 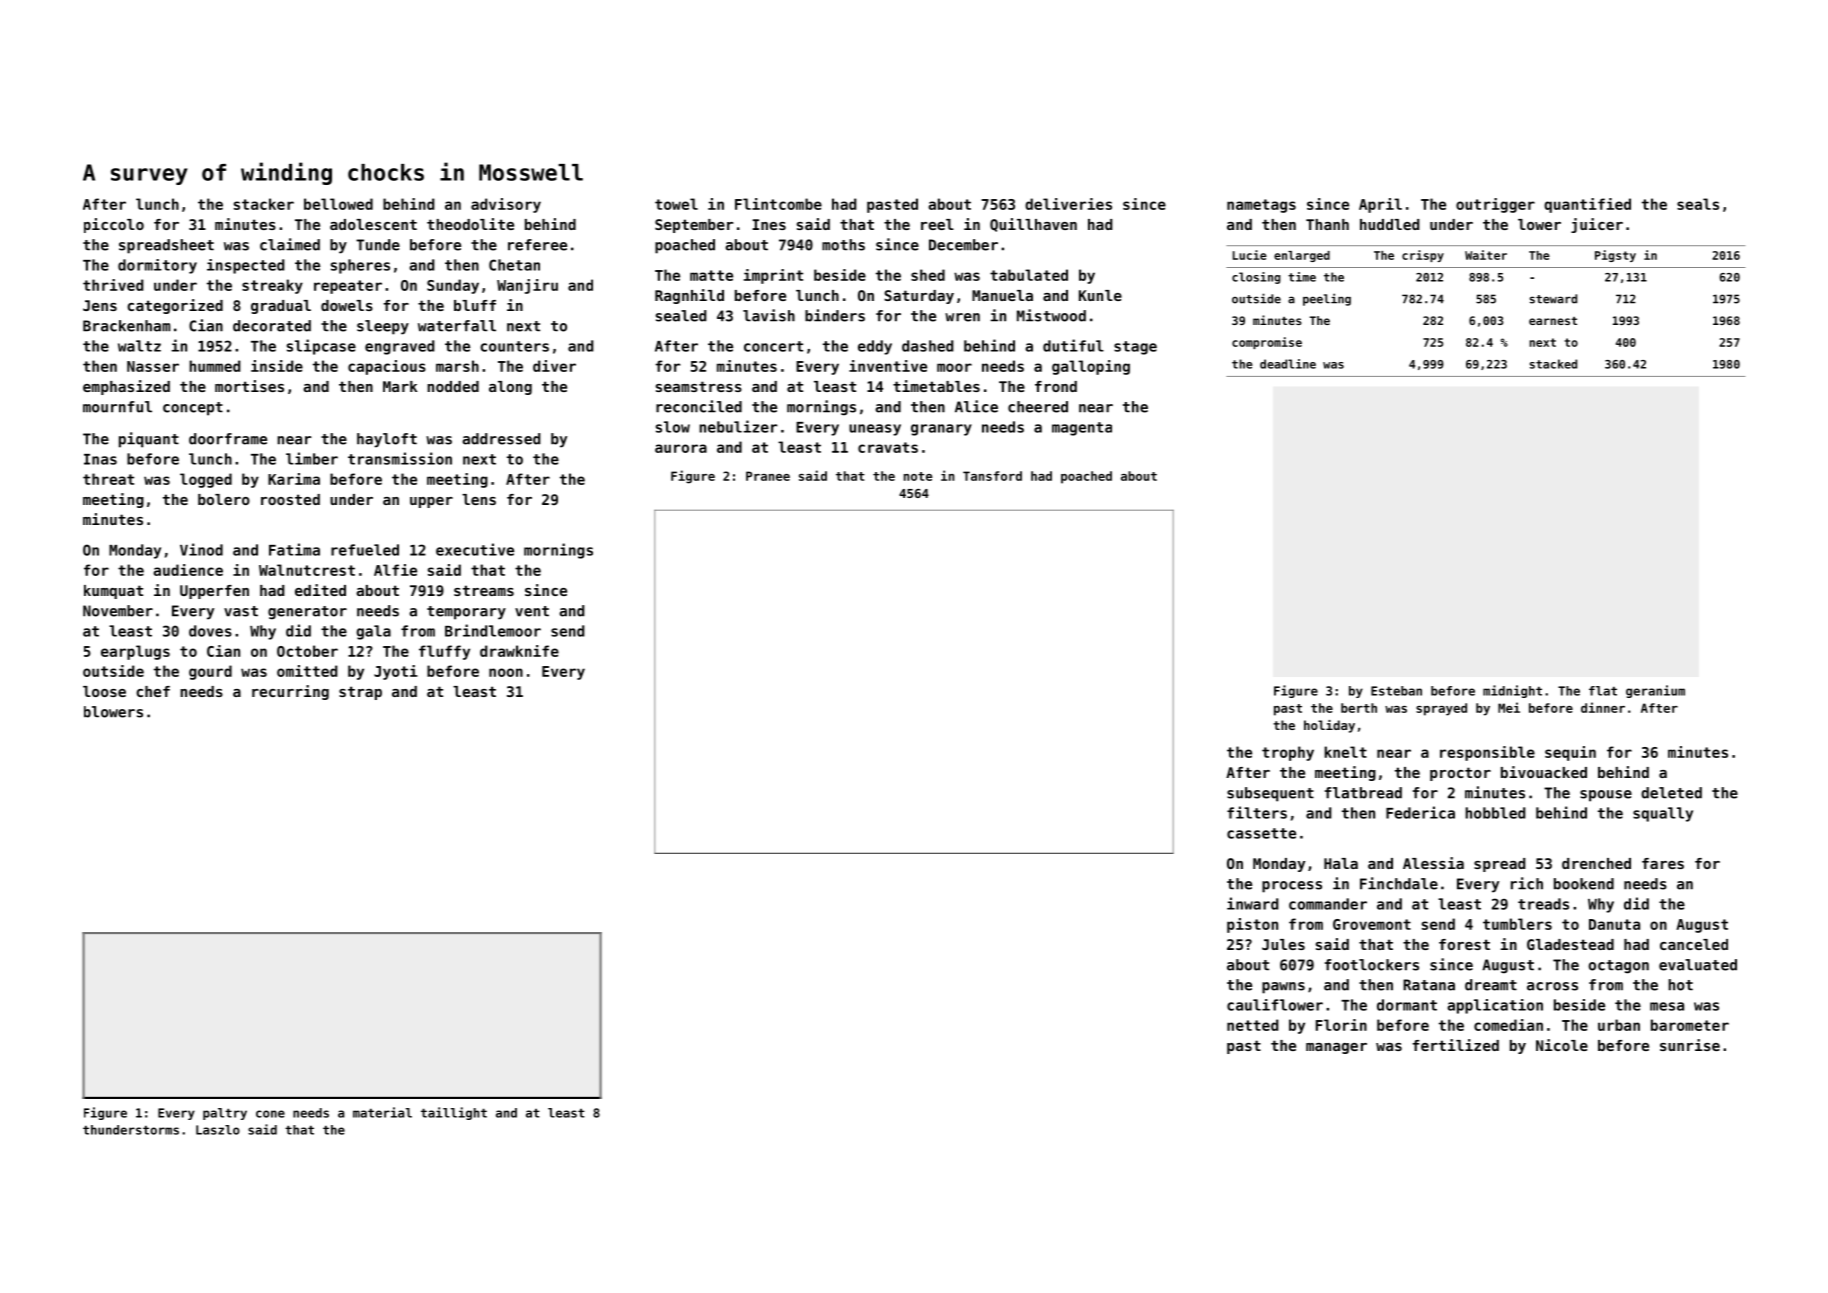 I want to click on wren, so click(x=962, y=317).
